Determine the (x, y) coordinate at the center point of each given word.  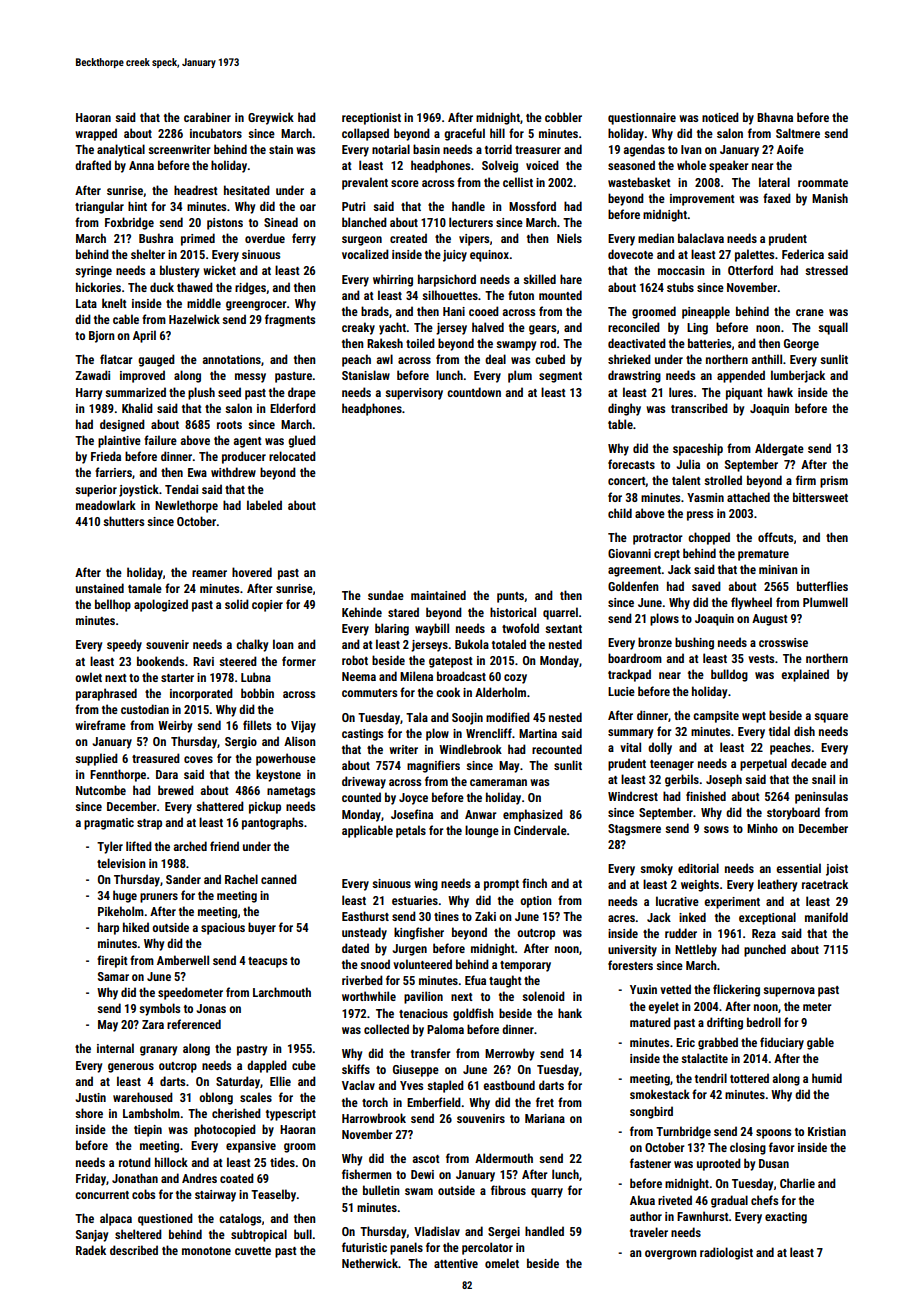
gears (542, 330)
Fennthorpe (118, 775)
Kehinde (362, 612)
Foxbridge (129, 223)
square (831, 718)
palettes (754, 255)
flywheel (751, 603)
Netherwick (370, 1263)
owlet (88, 677)
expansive (251, 1147)
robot (355, 660)
